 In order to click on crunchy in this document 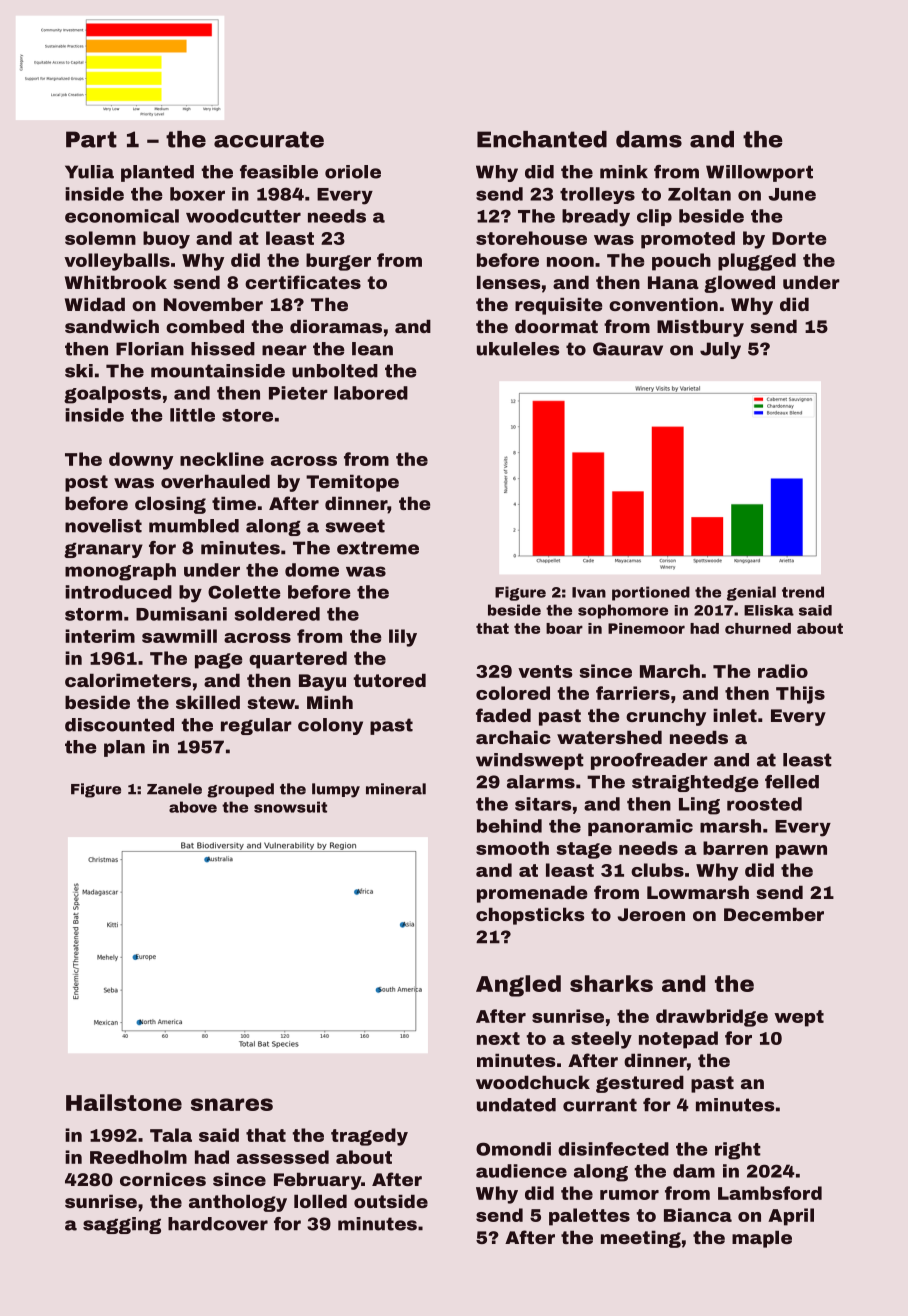, I will do `click(666, 717)`.
